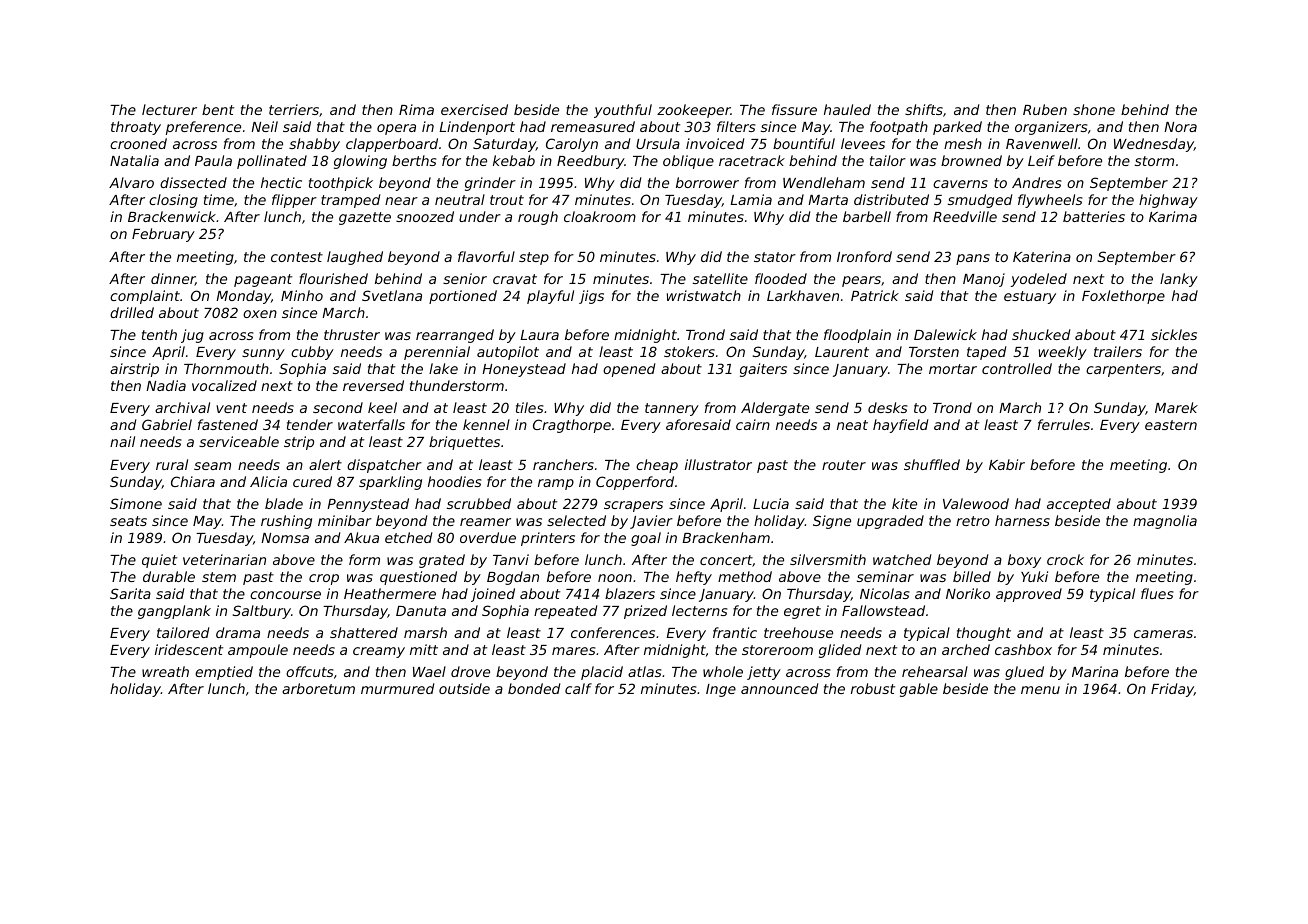 The height and width of the document is (924, 1308). What do you see at coordinates (902, 559) in the document?
I see `watched` at bounding box center [902, 559].
